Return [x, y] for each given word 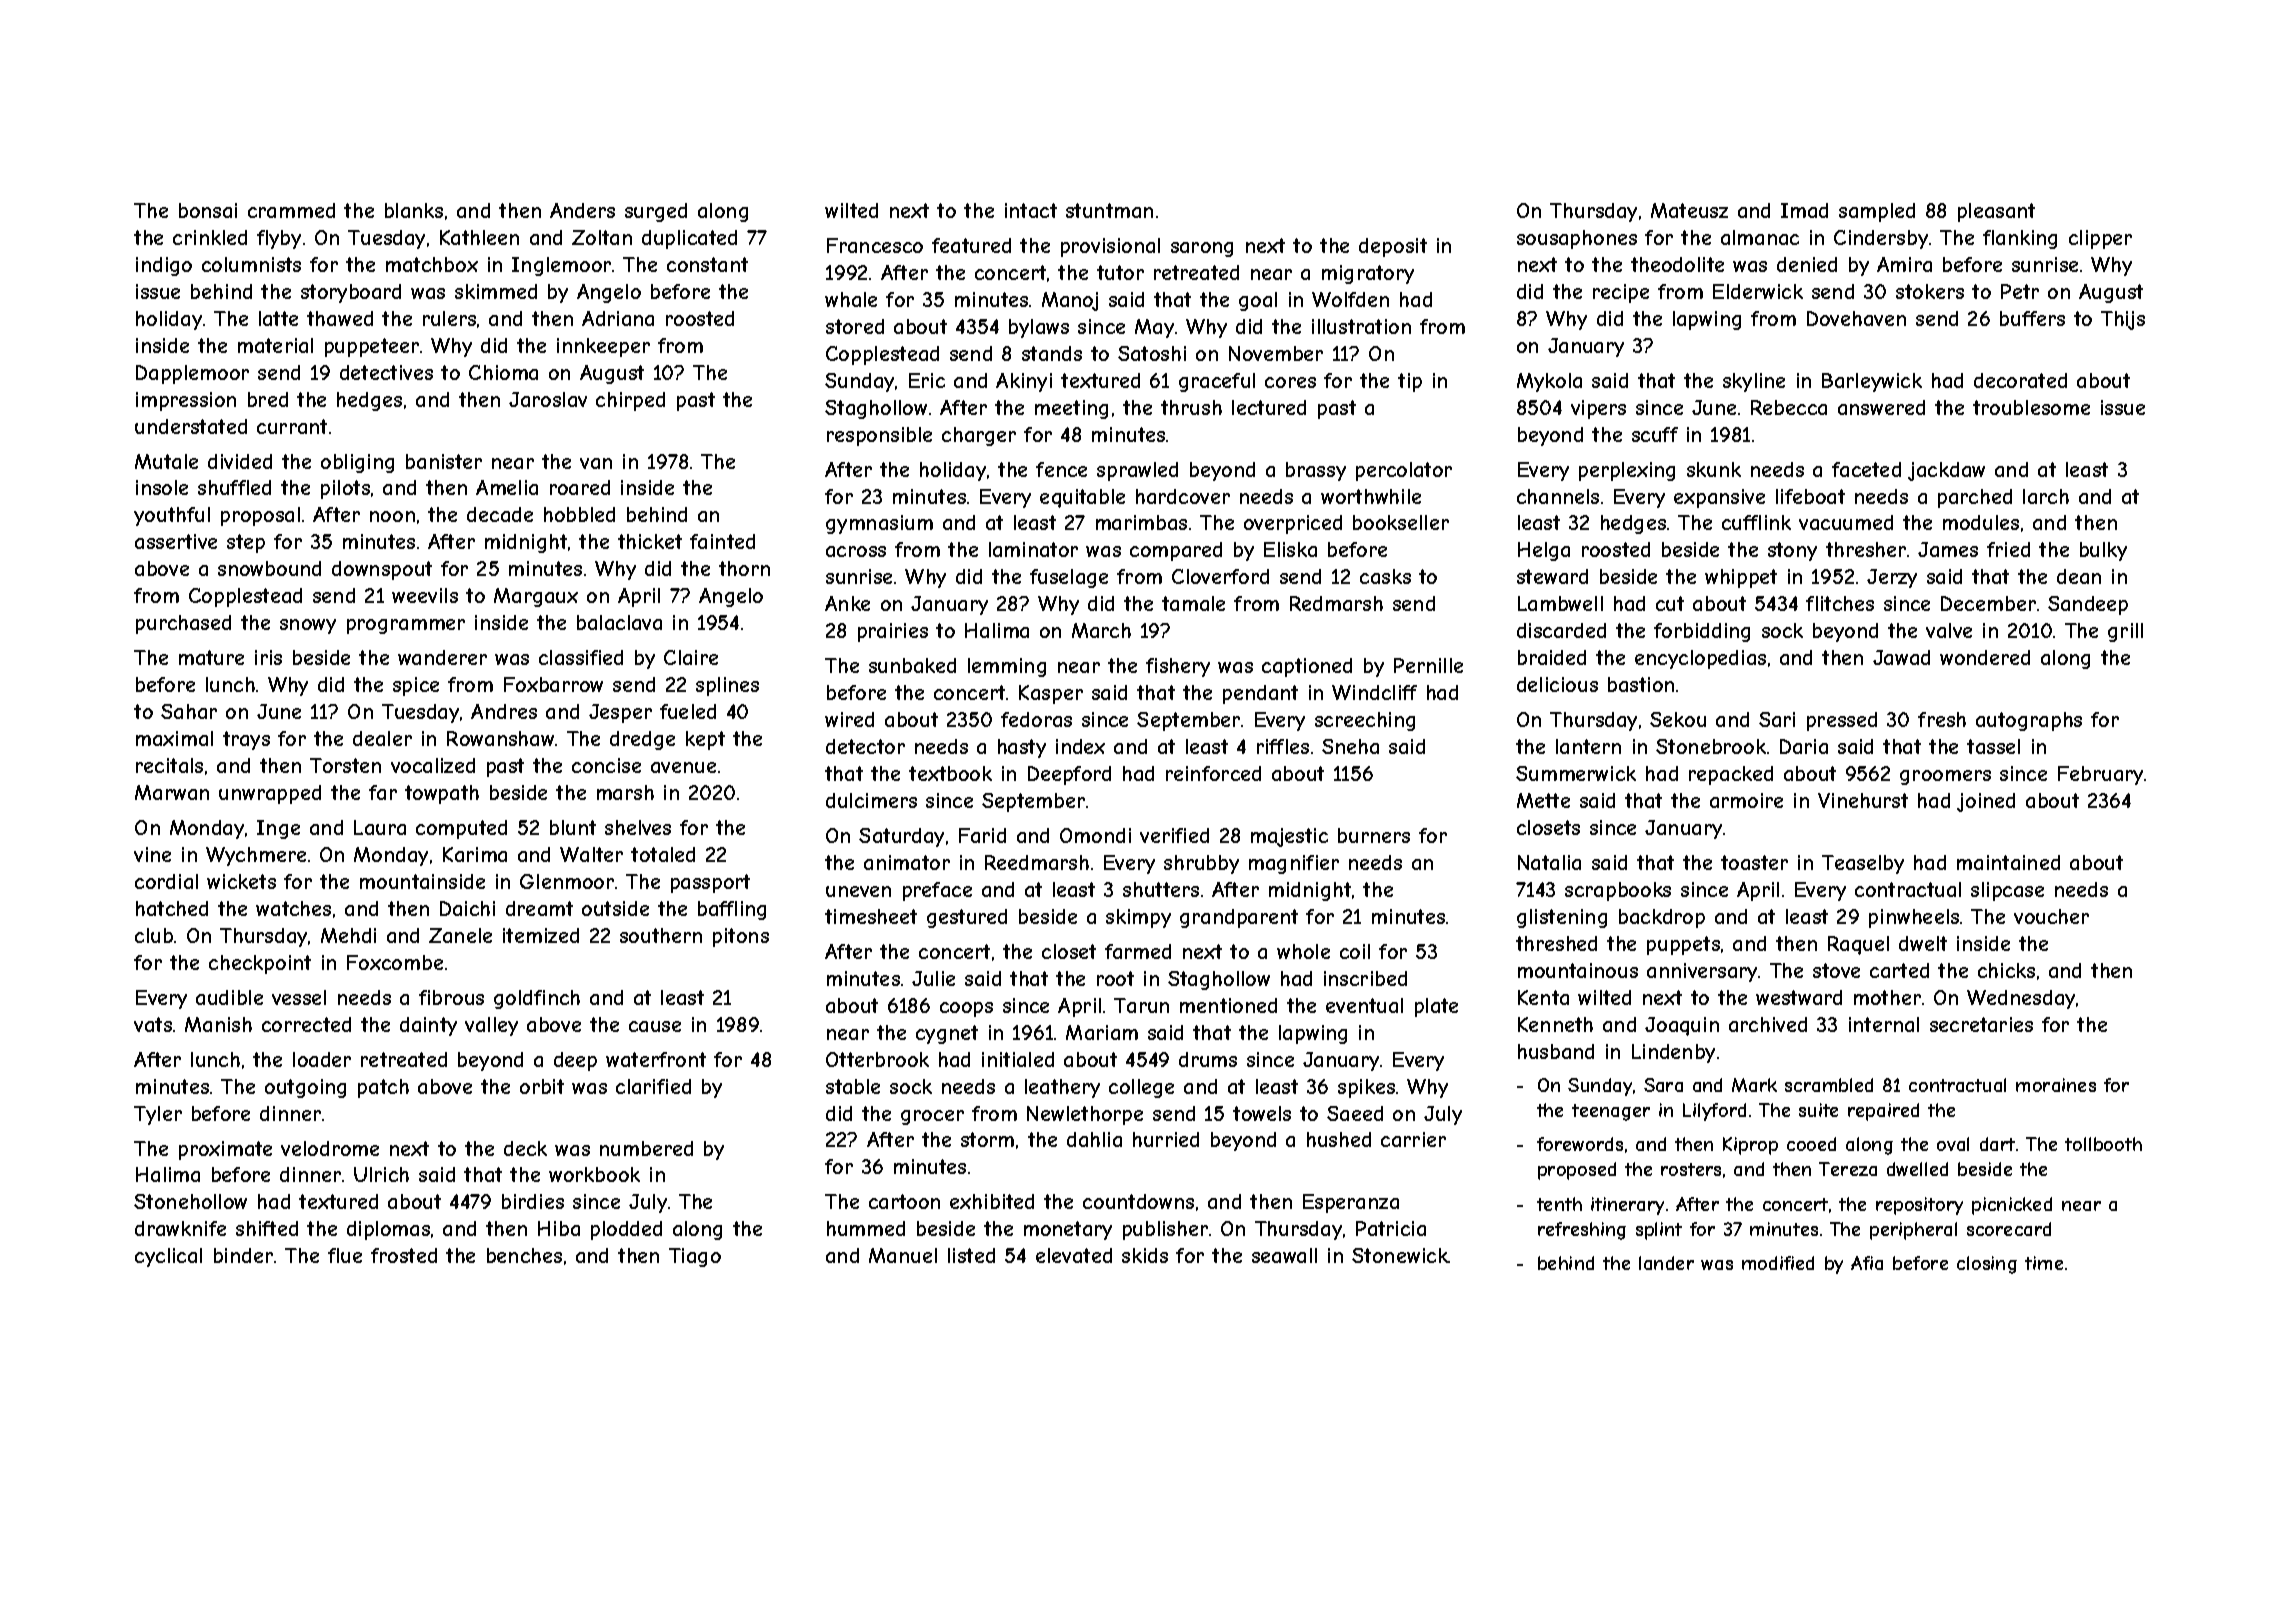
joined [1986, 802]
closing [1987, 1265]
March [1101, 630]
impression [186, 401]
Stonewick [1400, 1255]
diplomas [388, 1230]
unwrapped [270, 794]
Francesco [875, 245]
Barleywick [1872, 382]
